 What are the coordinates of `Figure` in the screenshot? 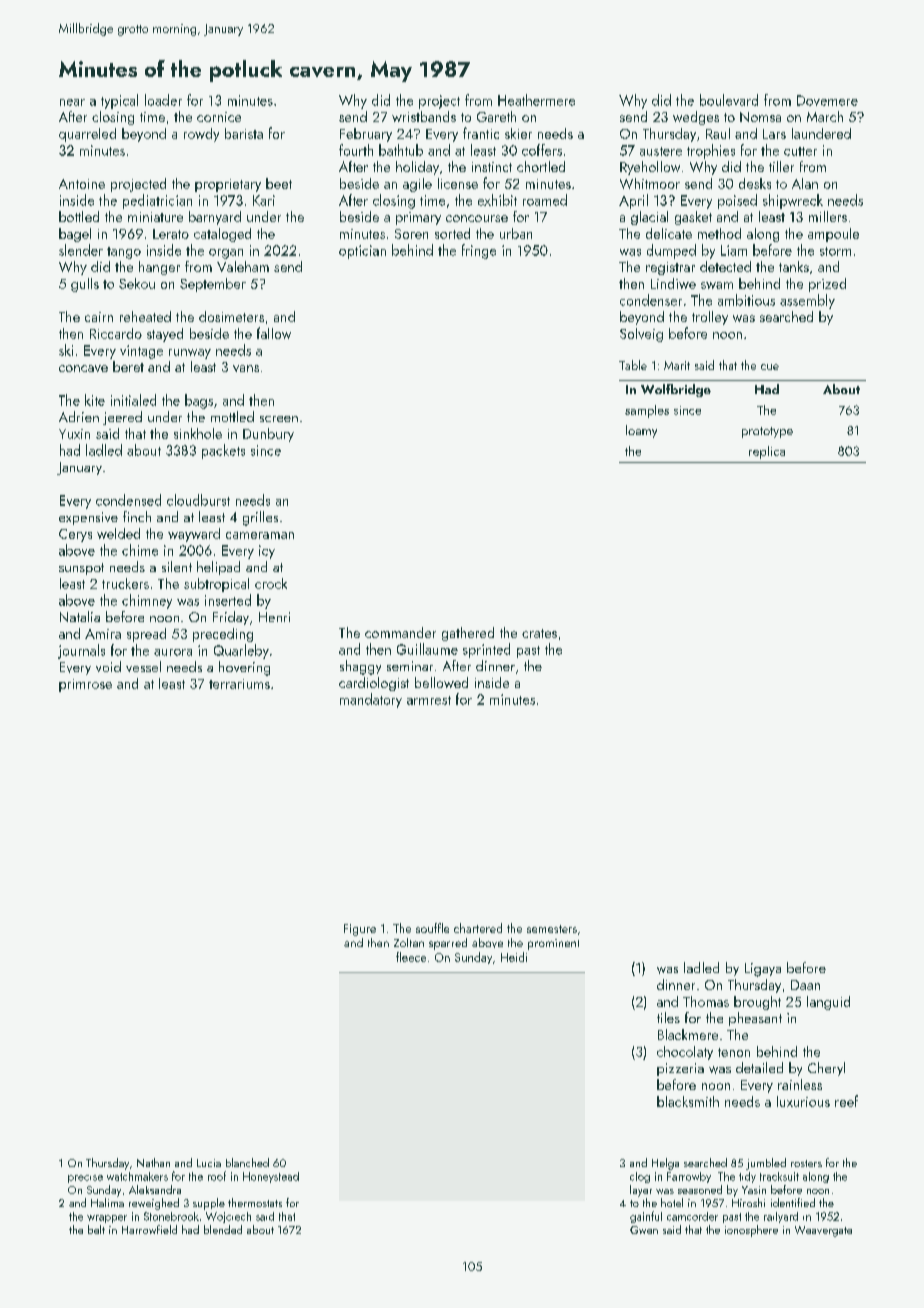 It's located at (360, 930).
